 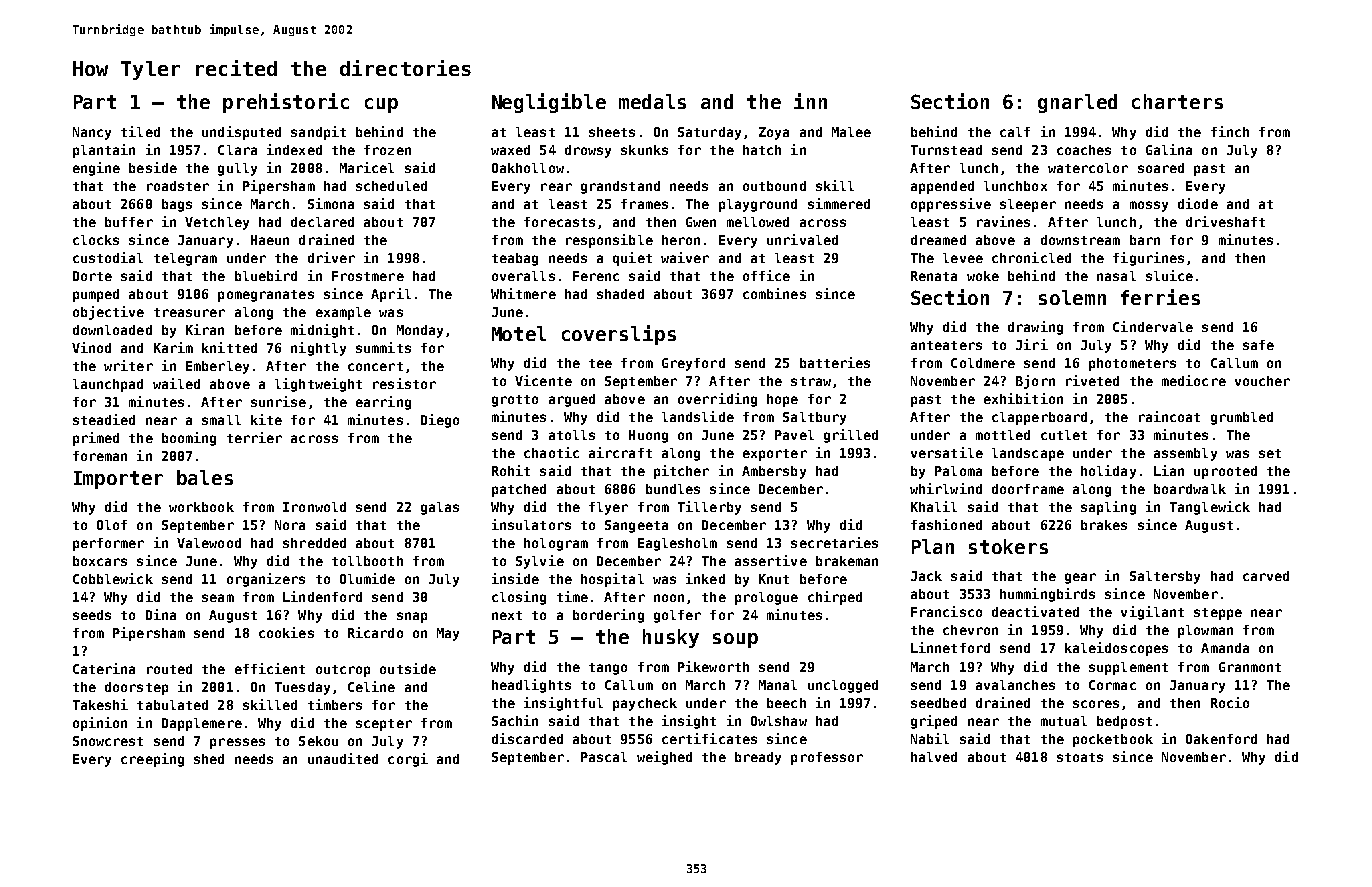 I want to click on outbound, so click(x=774, y=186).
